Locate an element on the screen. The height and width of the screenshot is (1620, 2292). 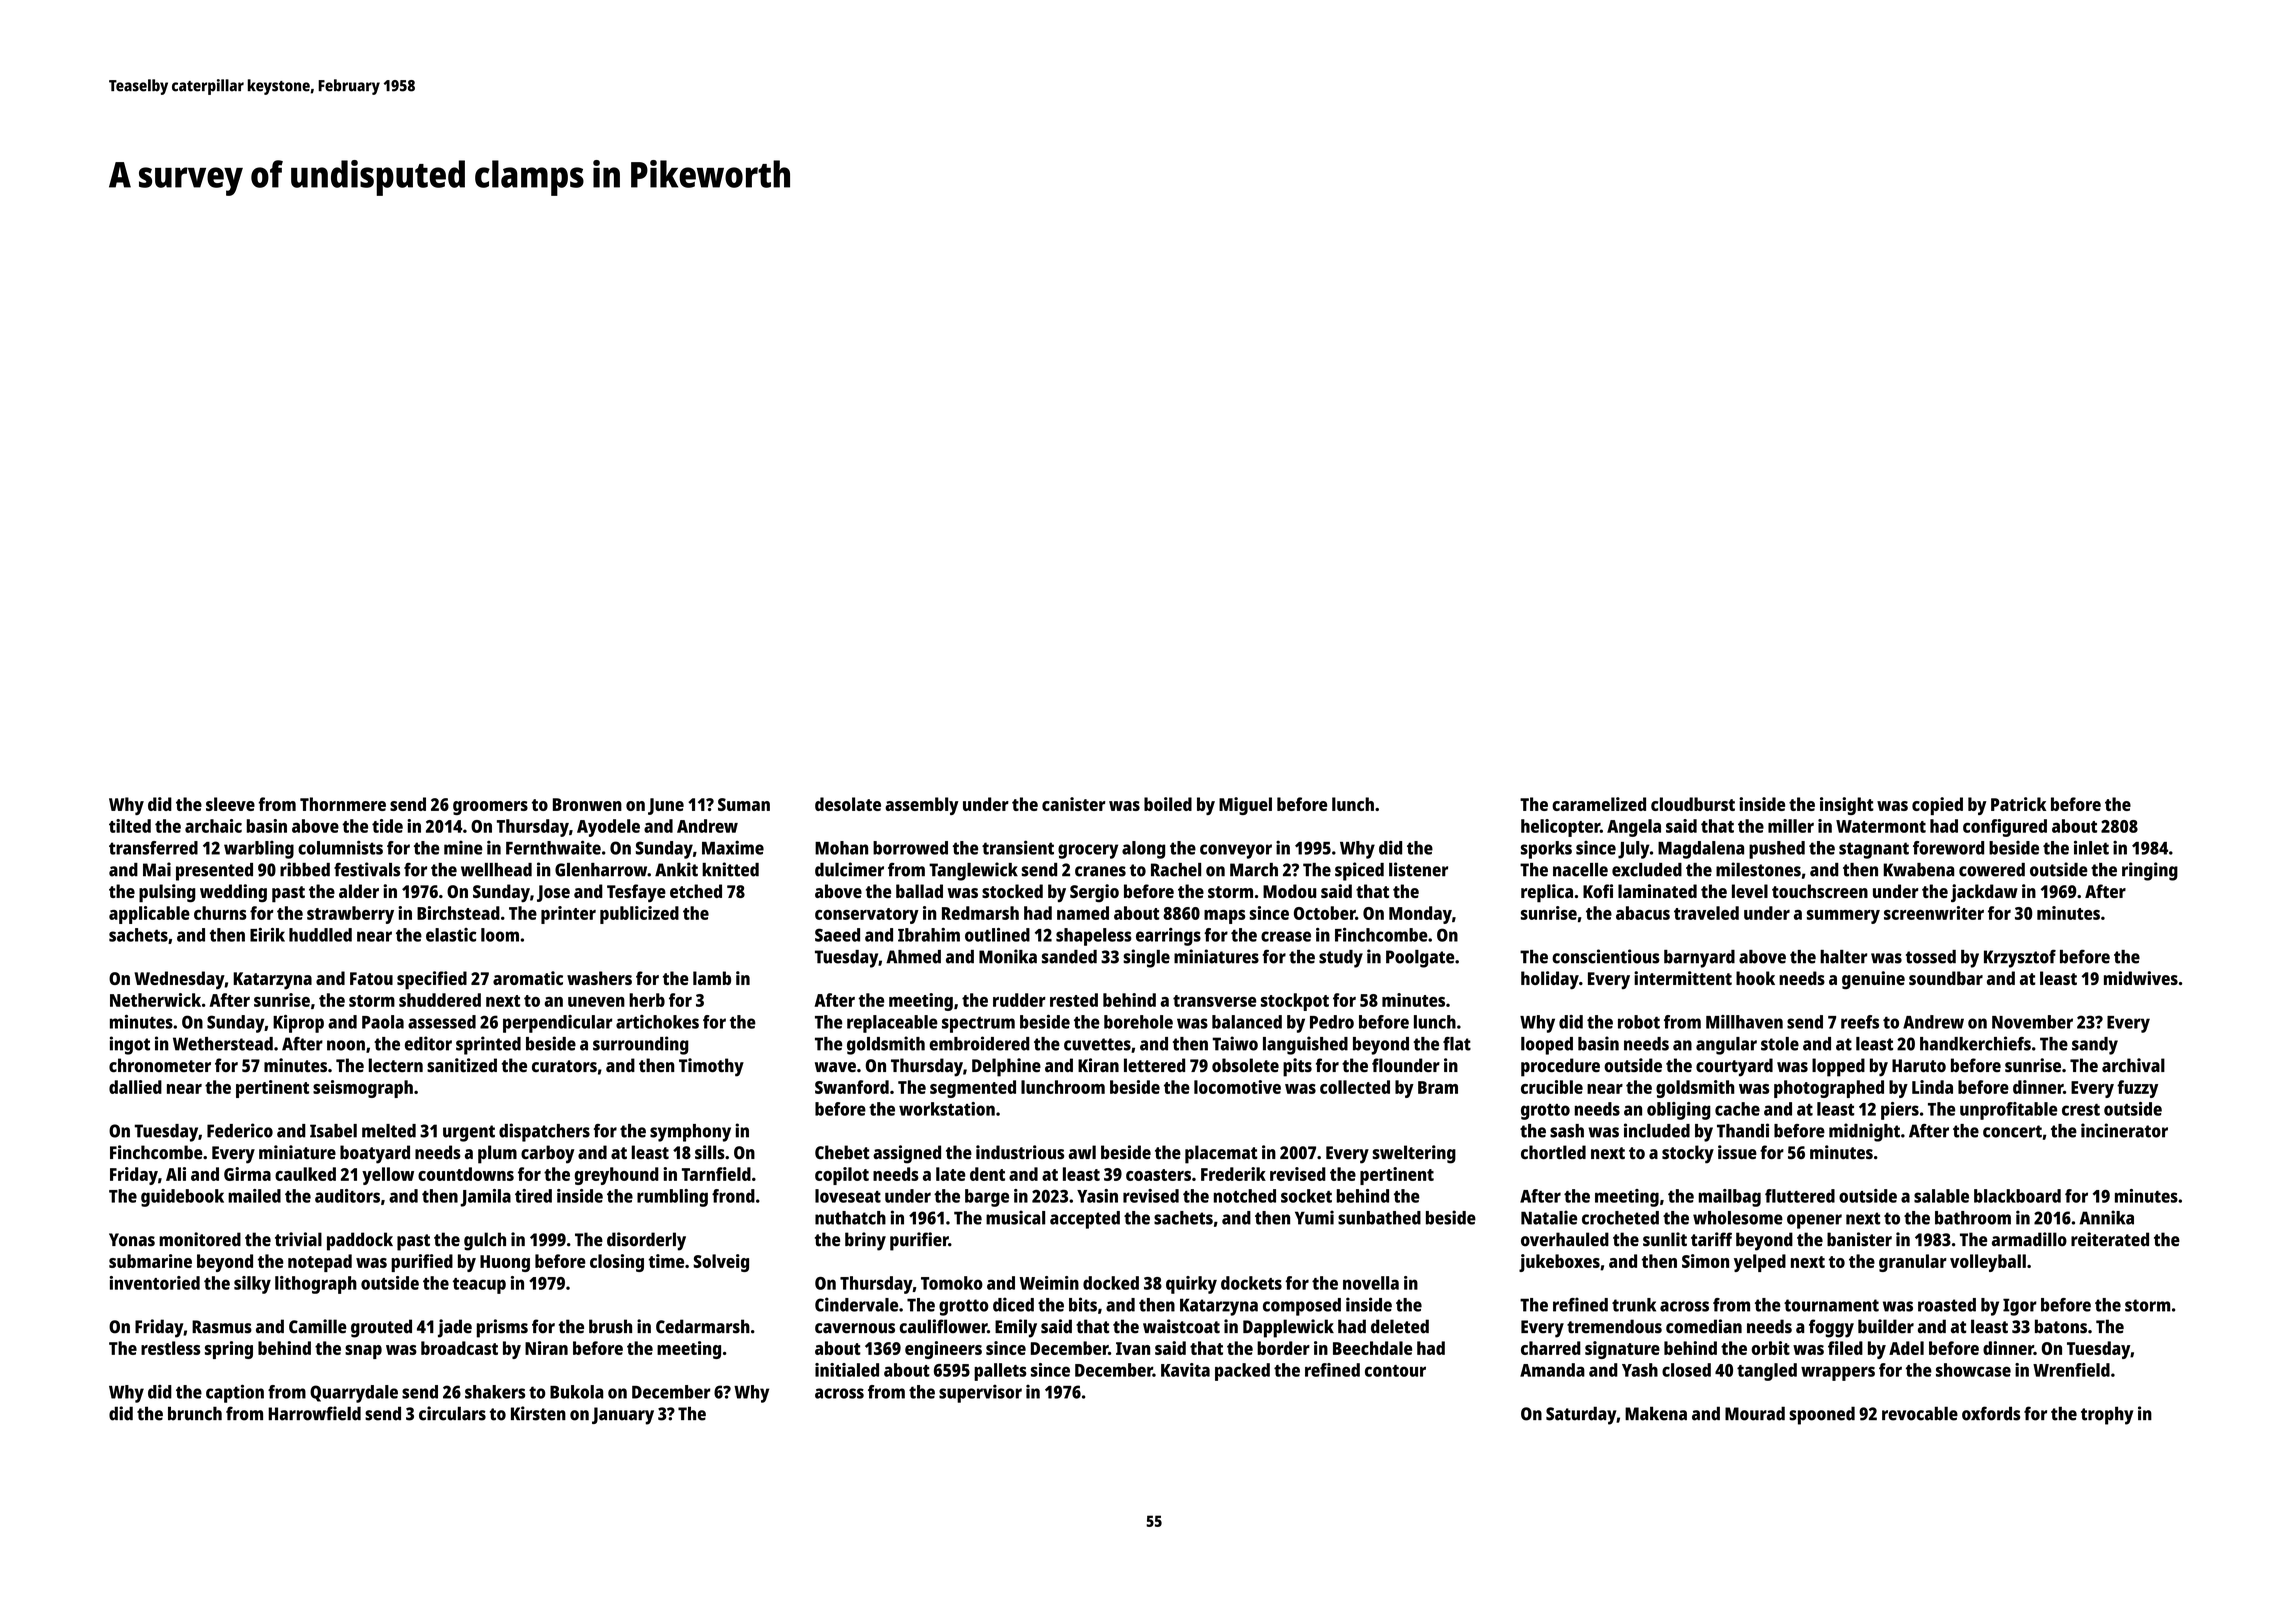
placemat is located at coordinates (1221, 1154).
